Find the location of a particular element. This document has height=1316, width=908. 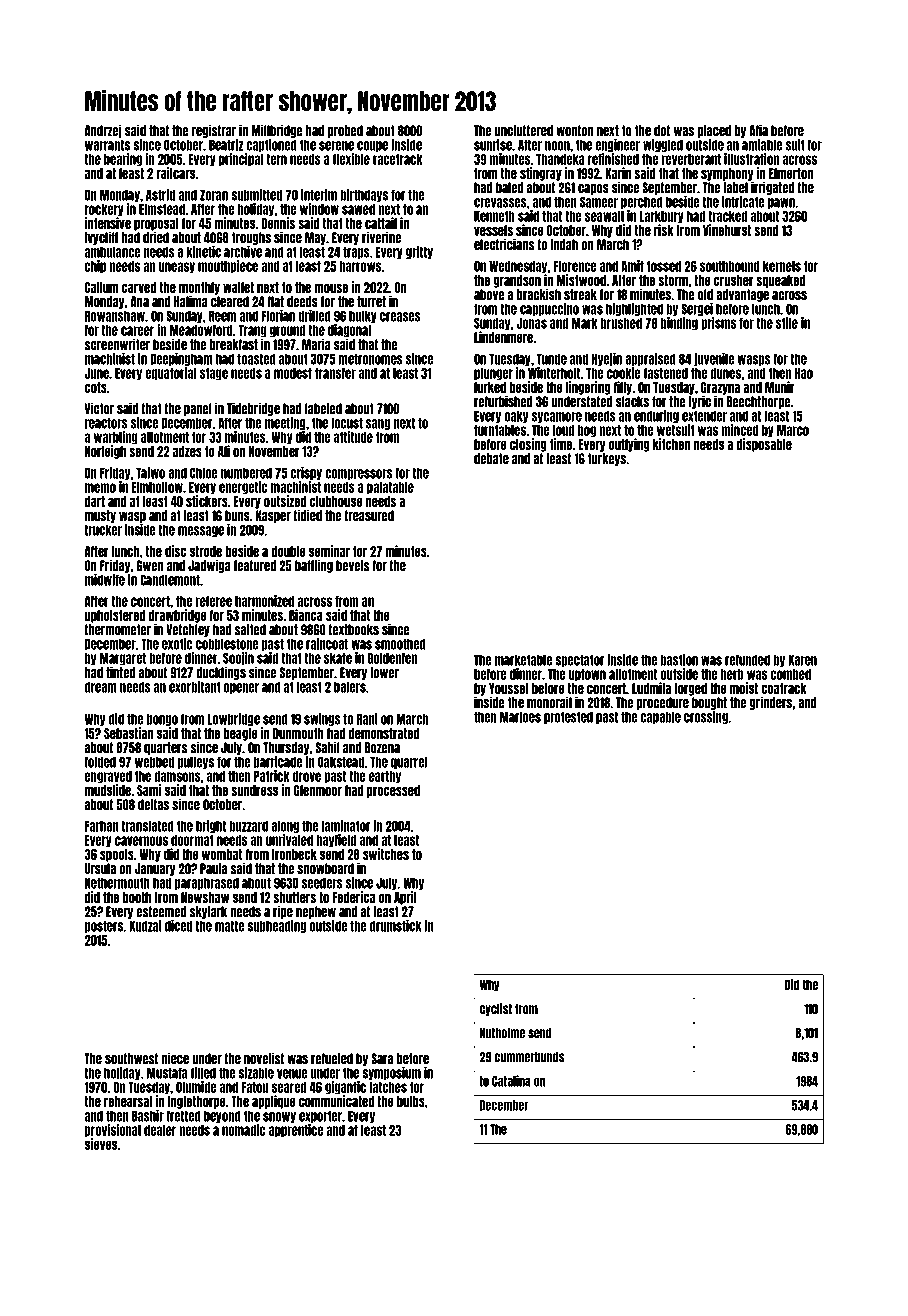

chip is located at coordinates (95, 267).
